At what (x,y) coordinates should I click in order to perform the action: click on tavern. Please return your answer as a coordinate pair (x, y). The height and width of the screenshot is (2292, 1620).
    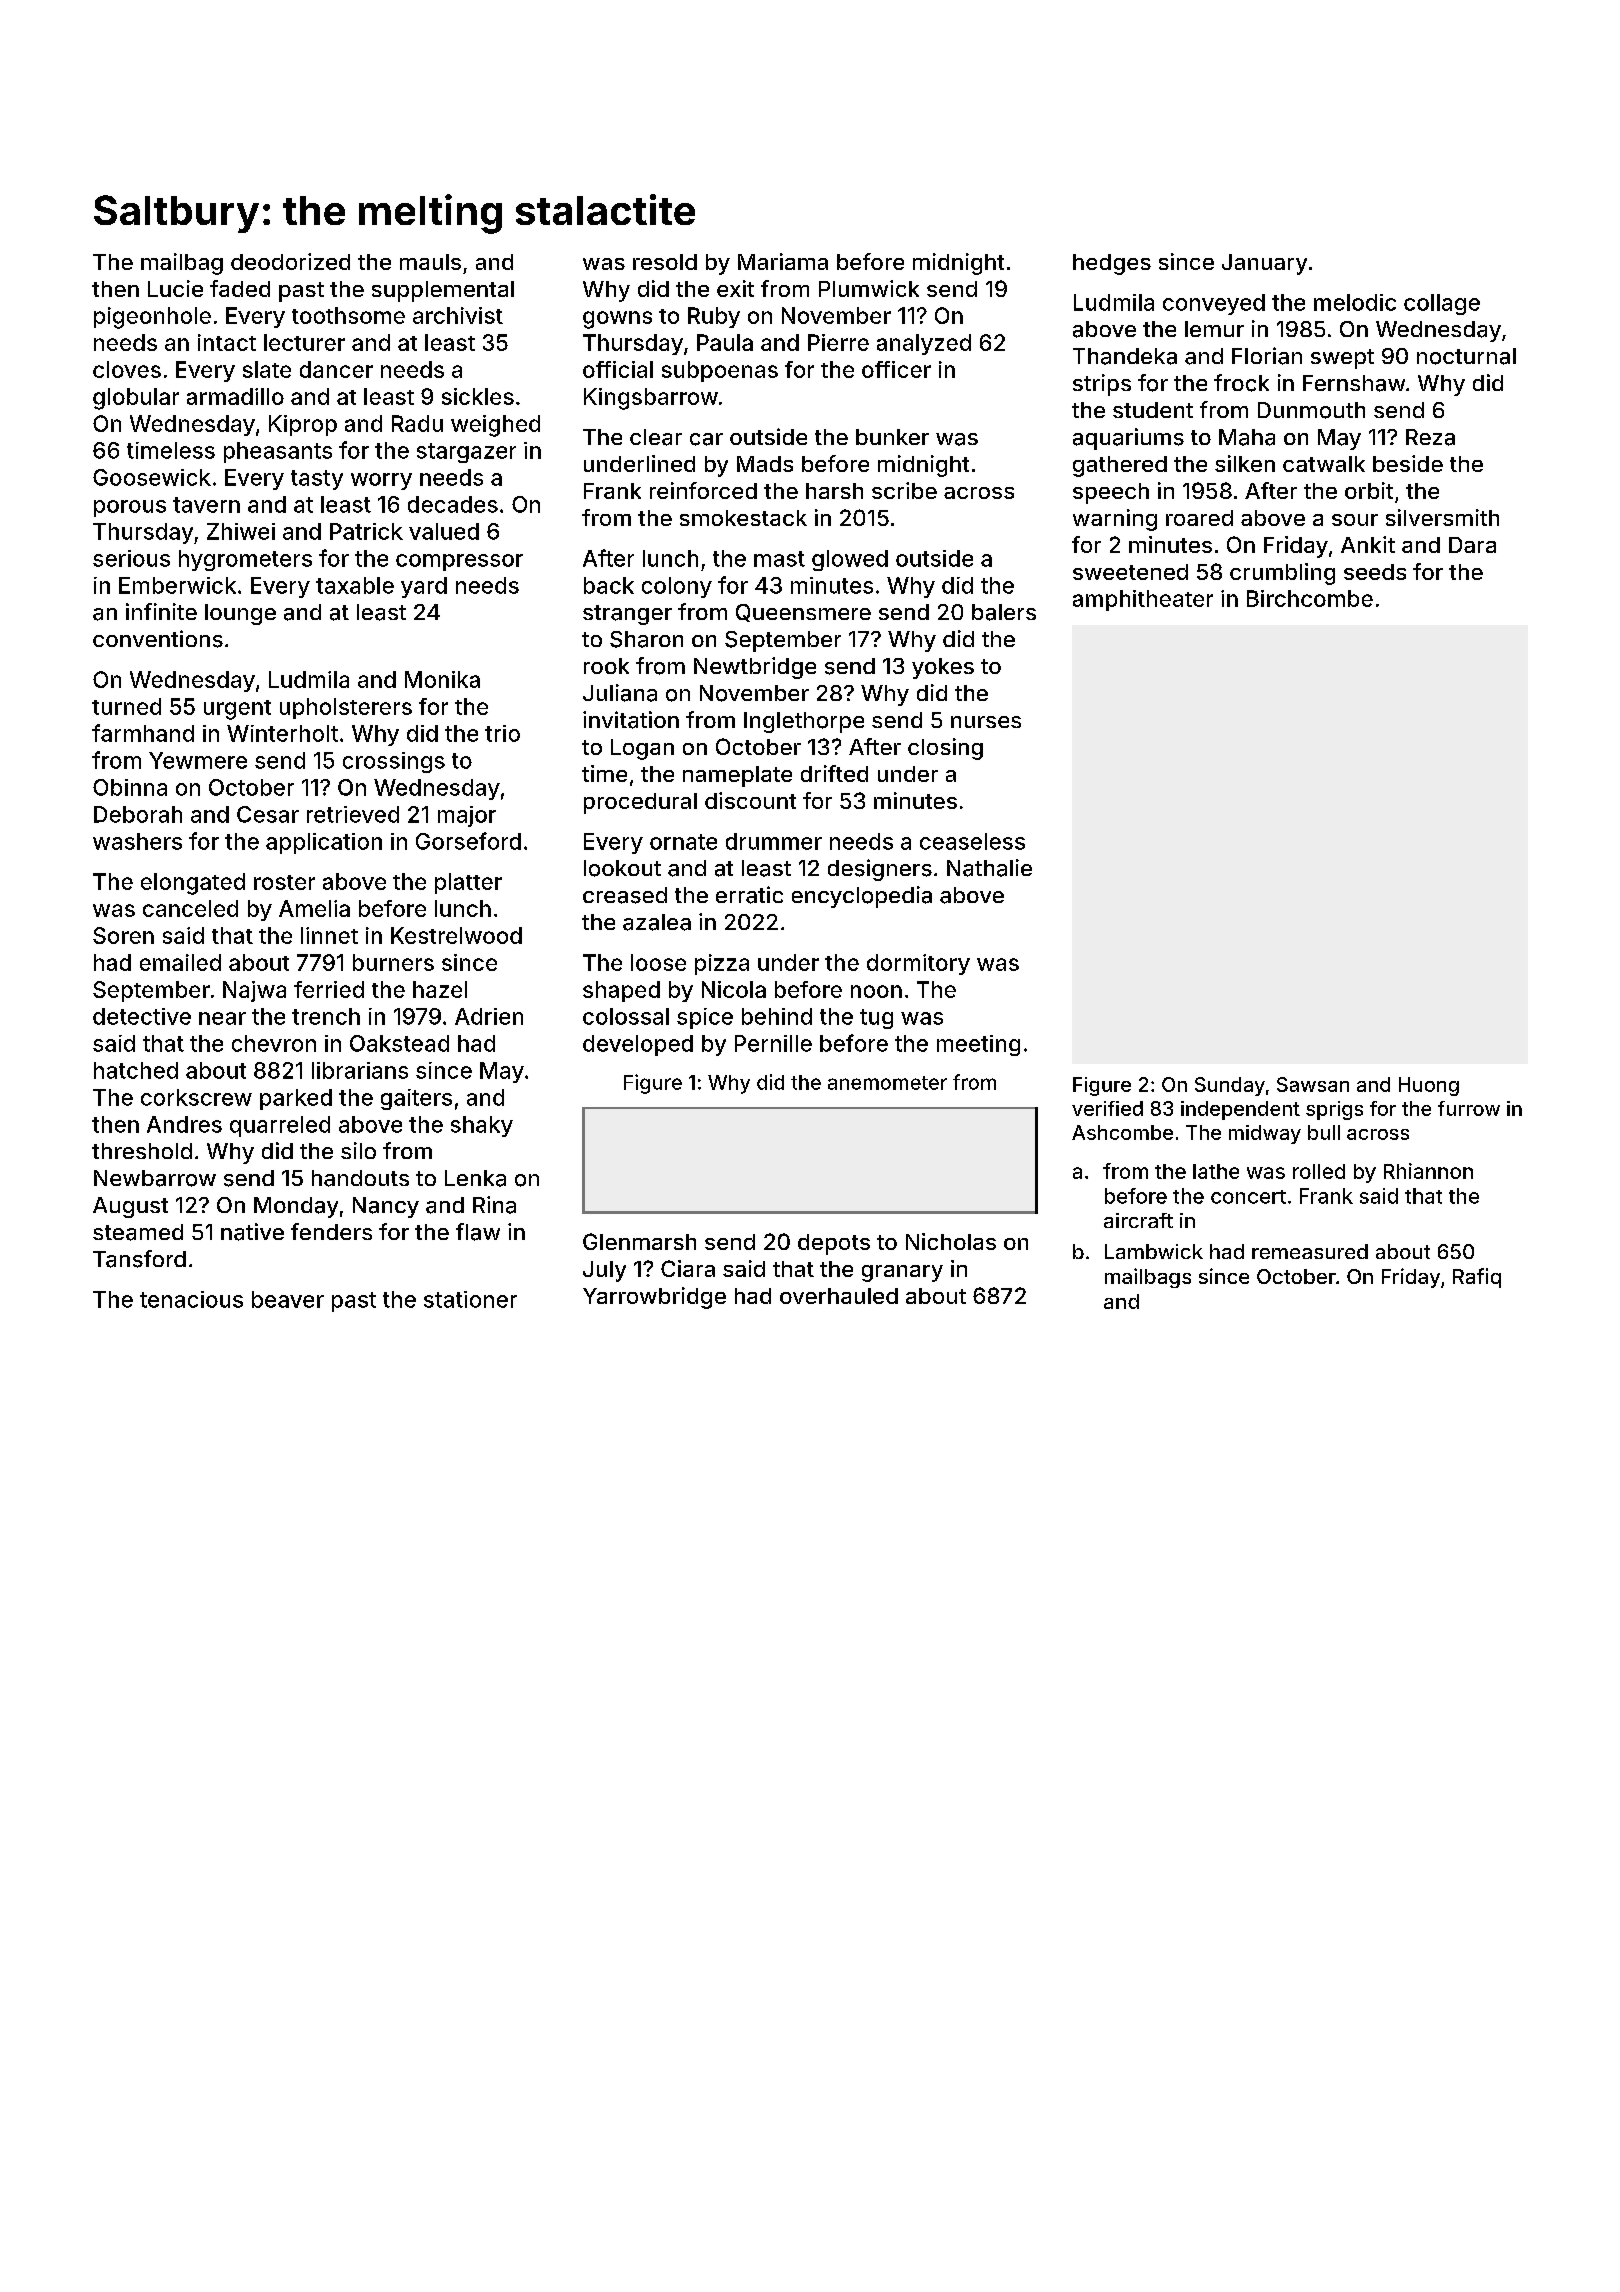
    Looking at the image, I should click on (206, 505).
